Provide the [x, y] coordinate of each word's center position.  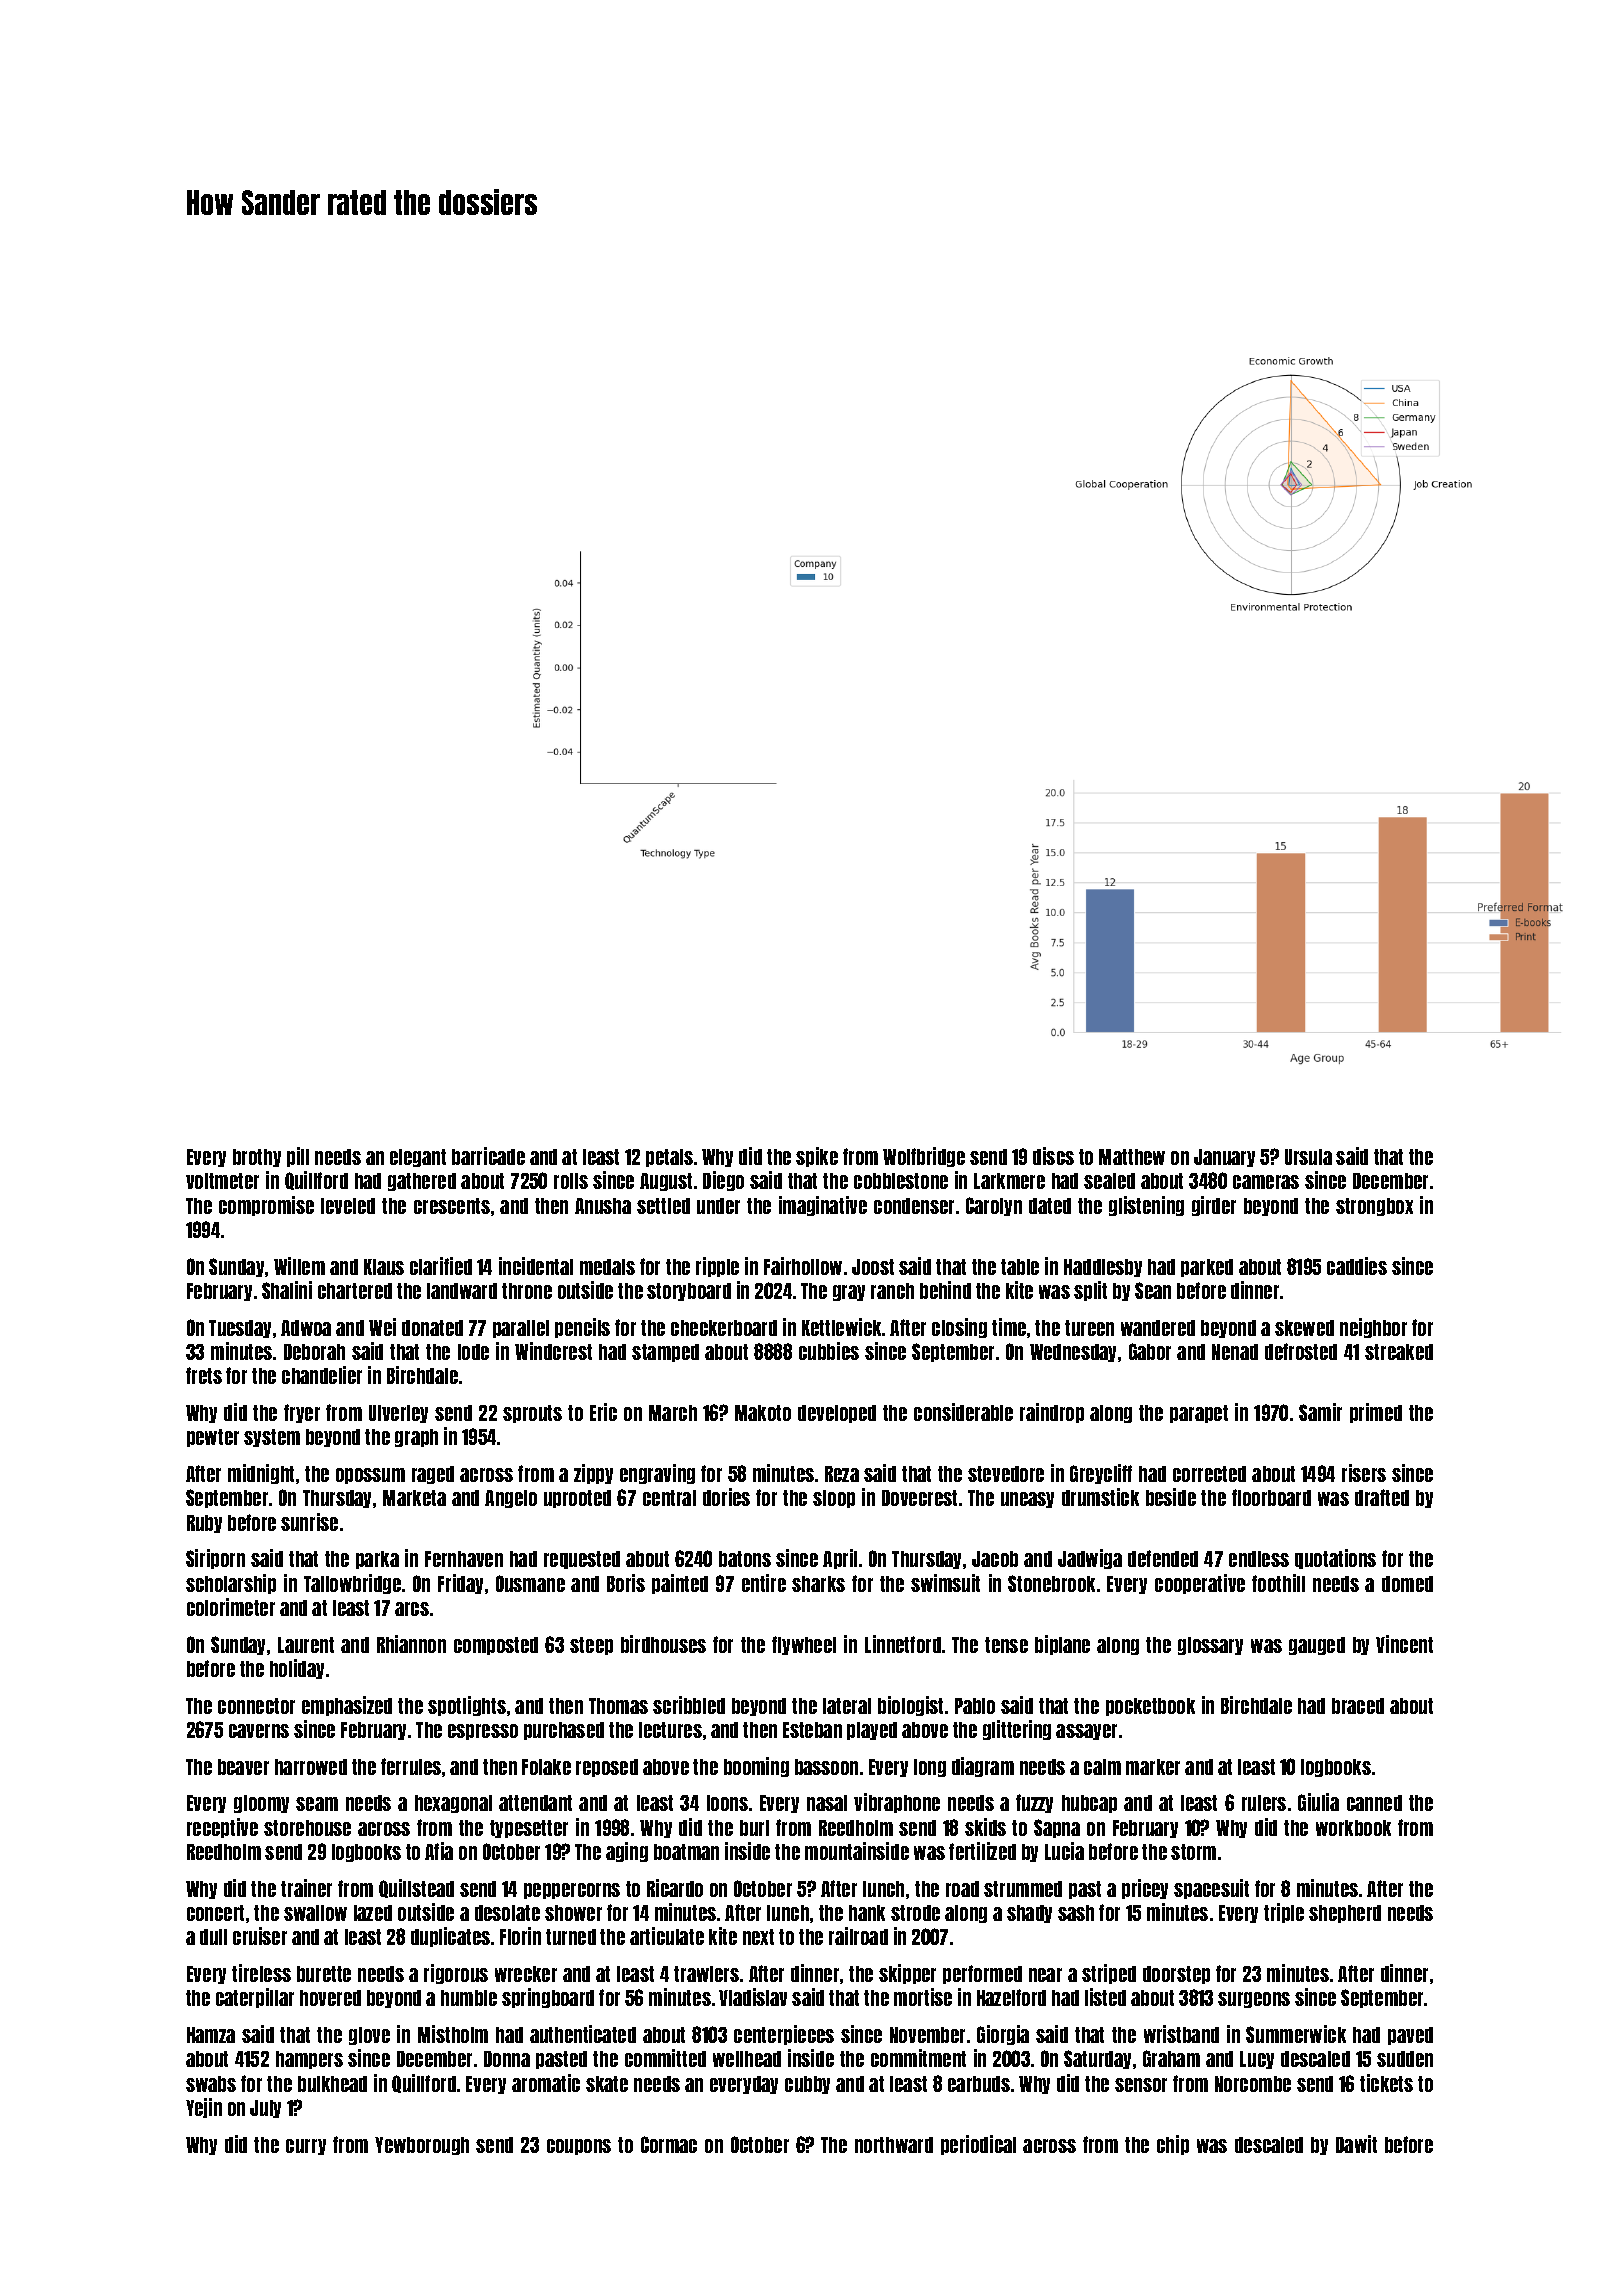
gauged [1317, 1646]
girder [1214, 1206]
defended [1163, 1558]
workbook [1353, 1828]
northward [894, 2145]
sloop [834, 1499]
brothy [257, 1158]
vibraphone [897, 1803]
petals [669, 1158]
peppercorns [572, 1891]
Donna [507, 2059]
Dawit [1356, 2144]
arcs [412, 1609]
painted [680, 1584]
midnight [261, 1474]
